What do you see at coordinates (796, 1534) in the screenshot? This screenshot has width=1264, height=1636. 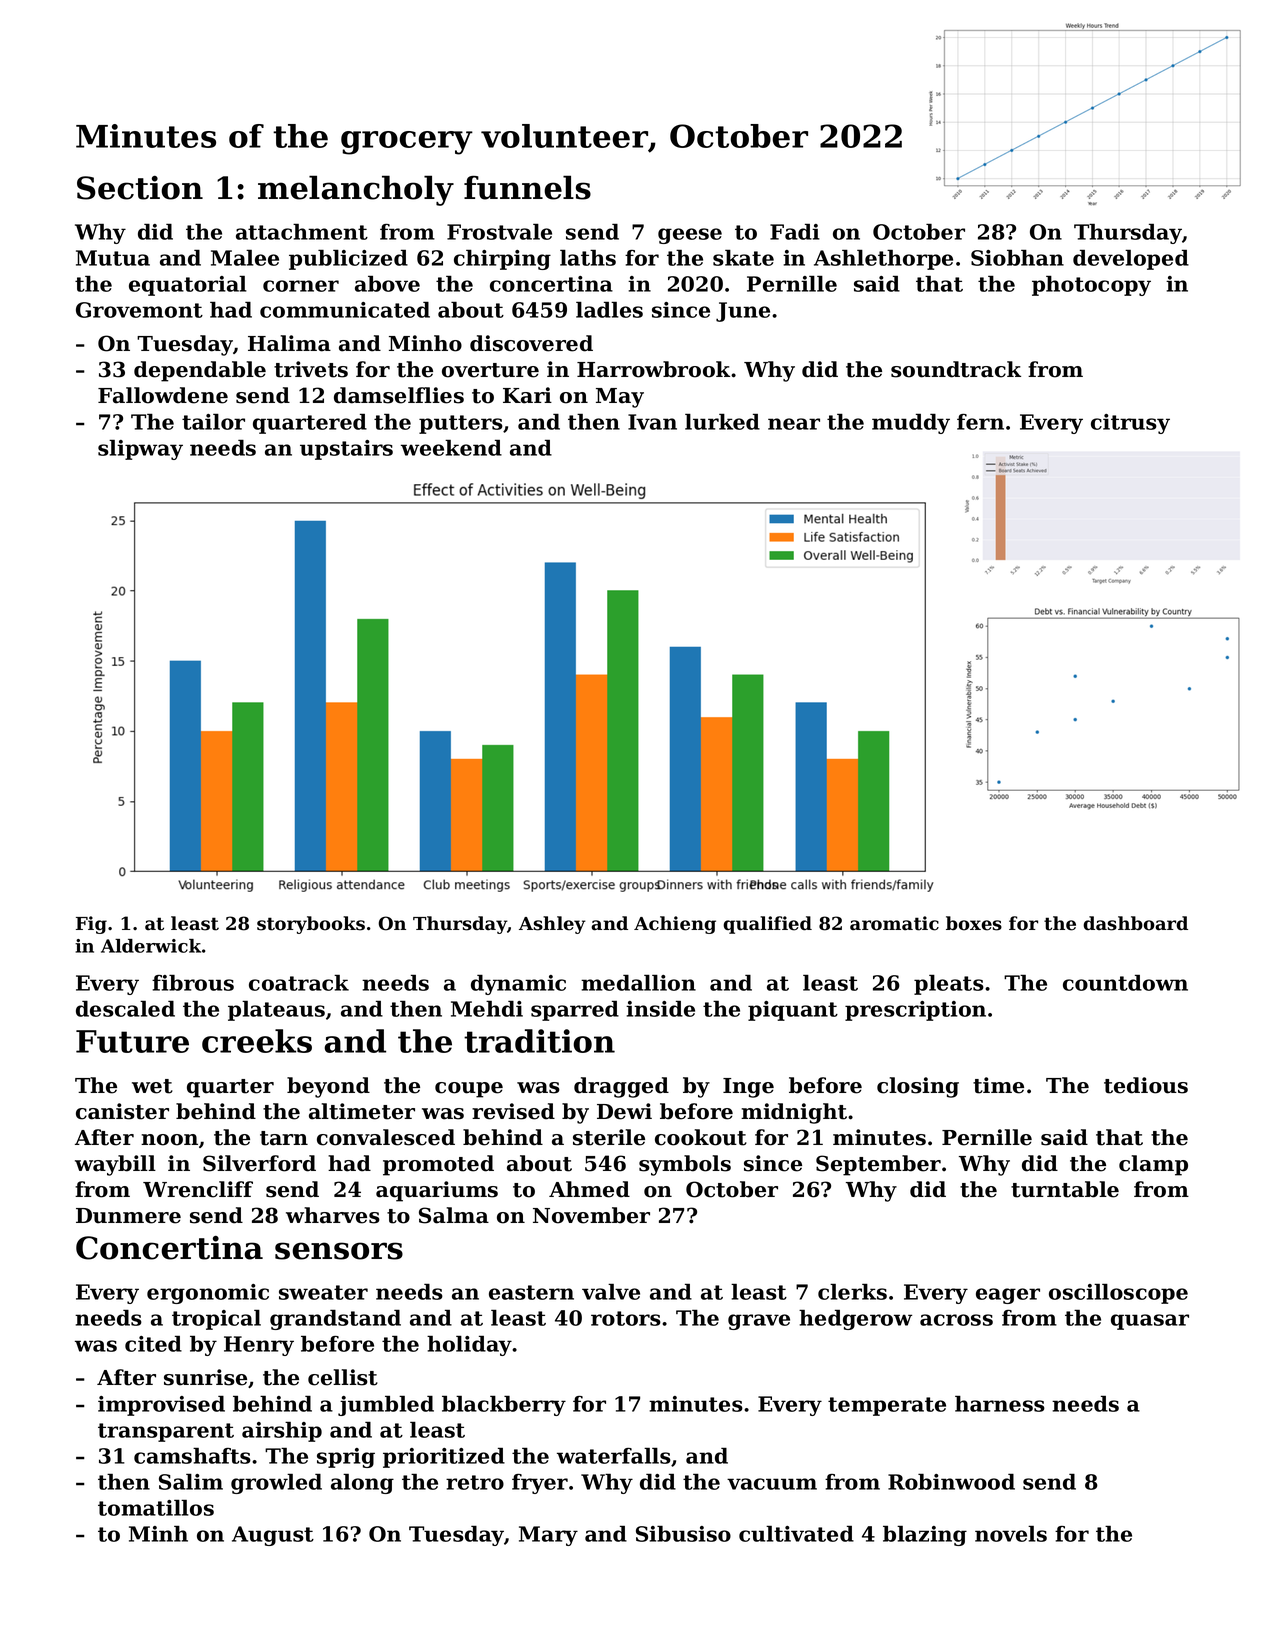 I see `cultivated` at bounding box center [796, 1534].
